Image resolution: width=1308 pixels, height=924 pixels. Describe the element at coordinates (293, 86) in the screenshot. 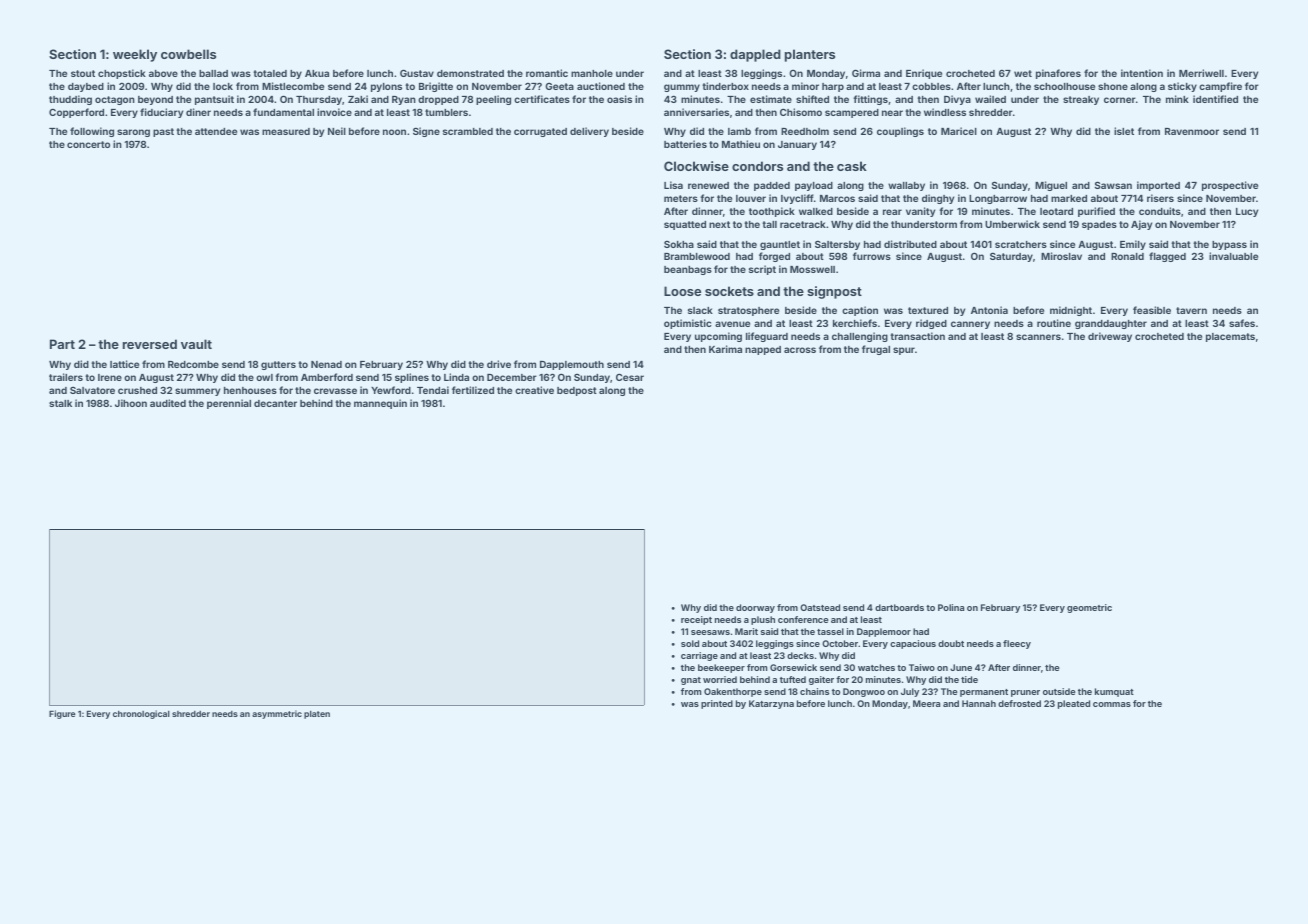

I see `Mistlecombe` at that location.
